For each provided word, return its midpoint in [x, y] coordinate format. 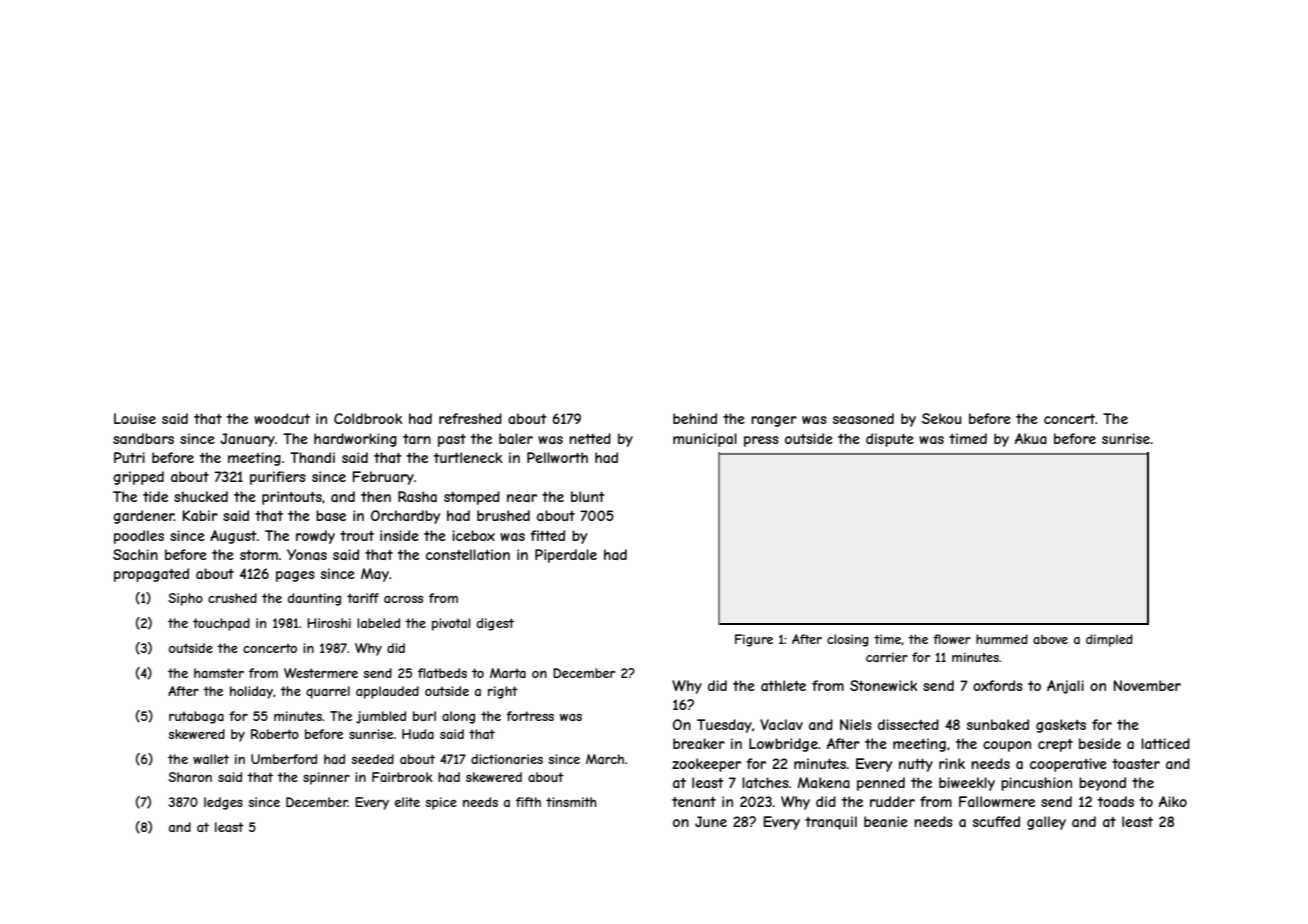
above [1050, 639]
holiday [251, 692]
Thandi [312, 457]
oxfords [998, 685]
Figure [754, 640]
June [711, 821]
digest [495, 624]
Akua [1031, 438]
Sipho [185, 599]
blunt [588, 496]
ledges [223, 803]
